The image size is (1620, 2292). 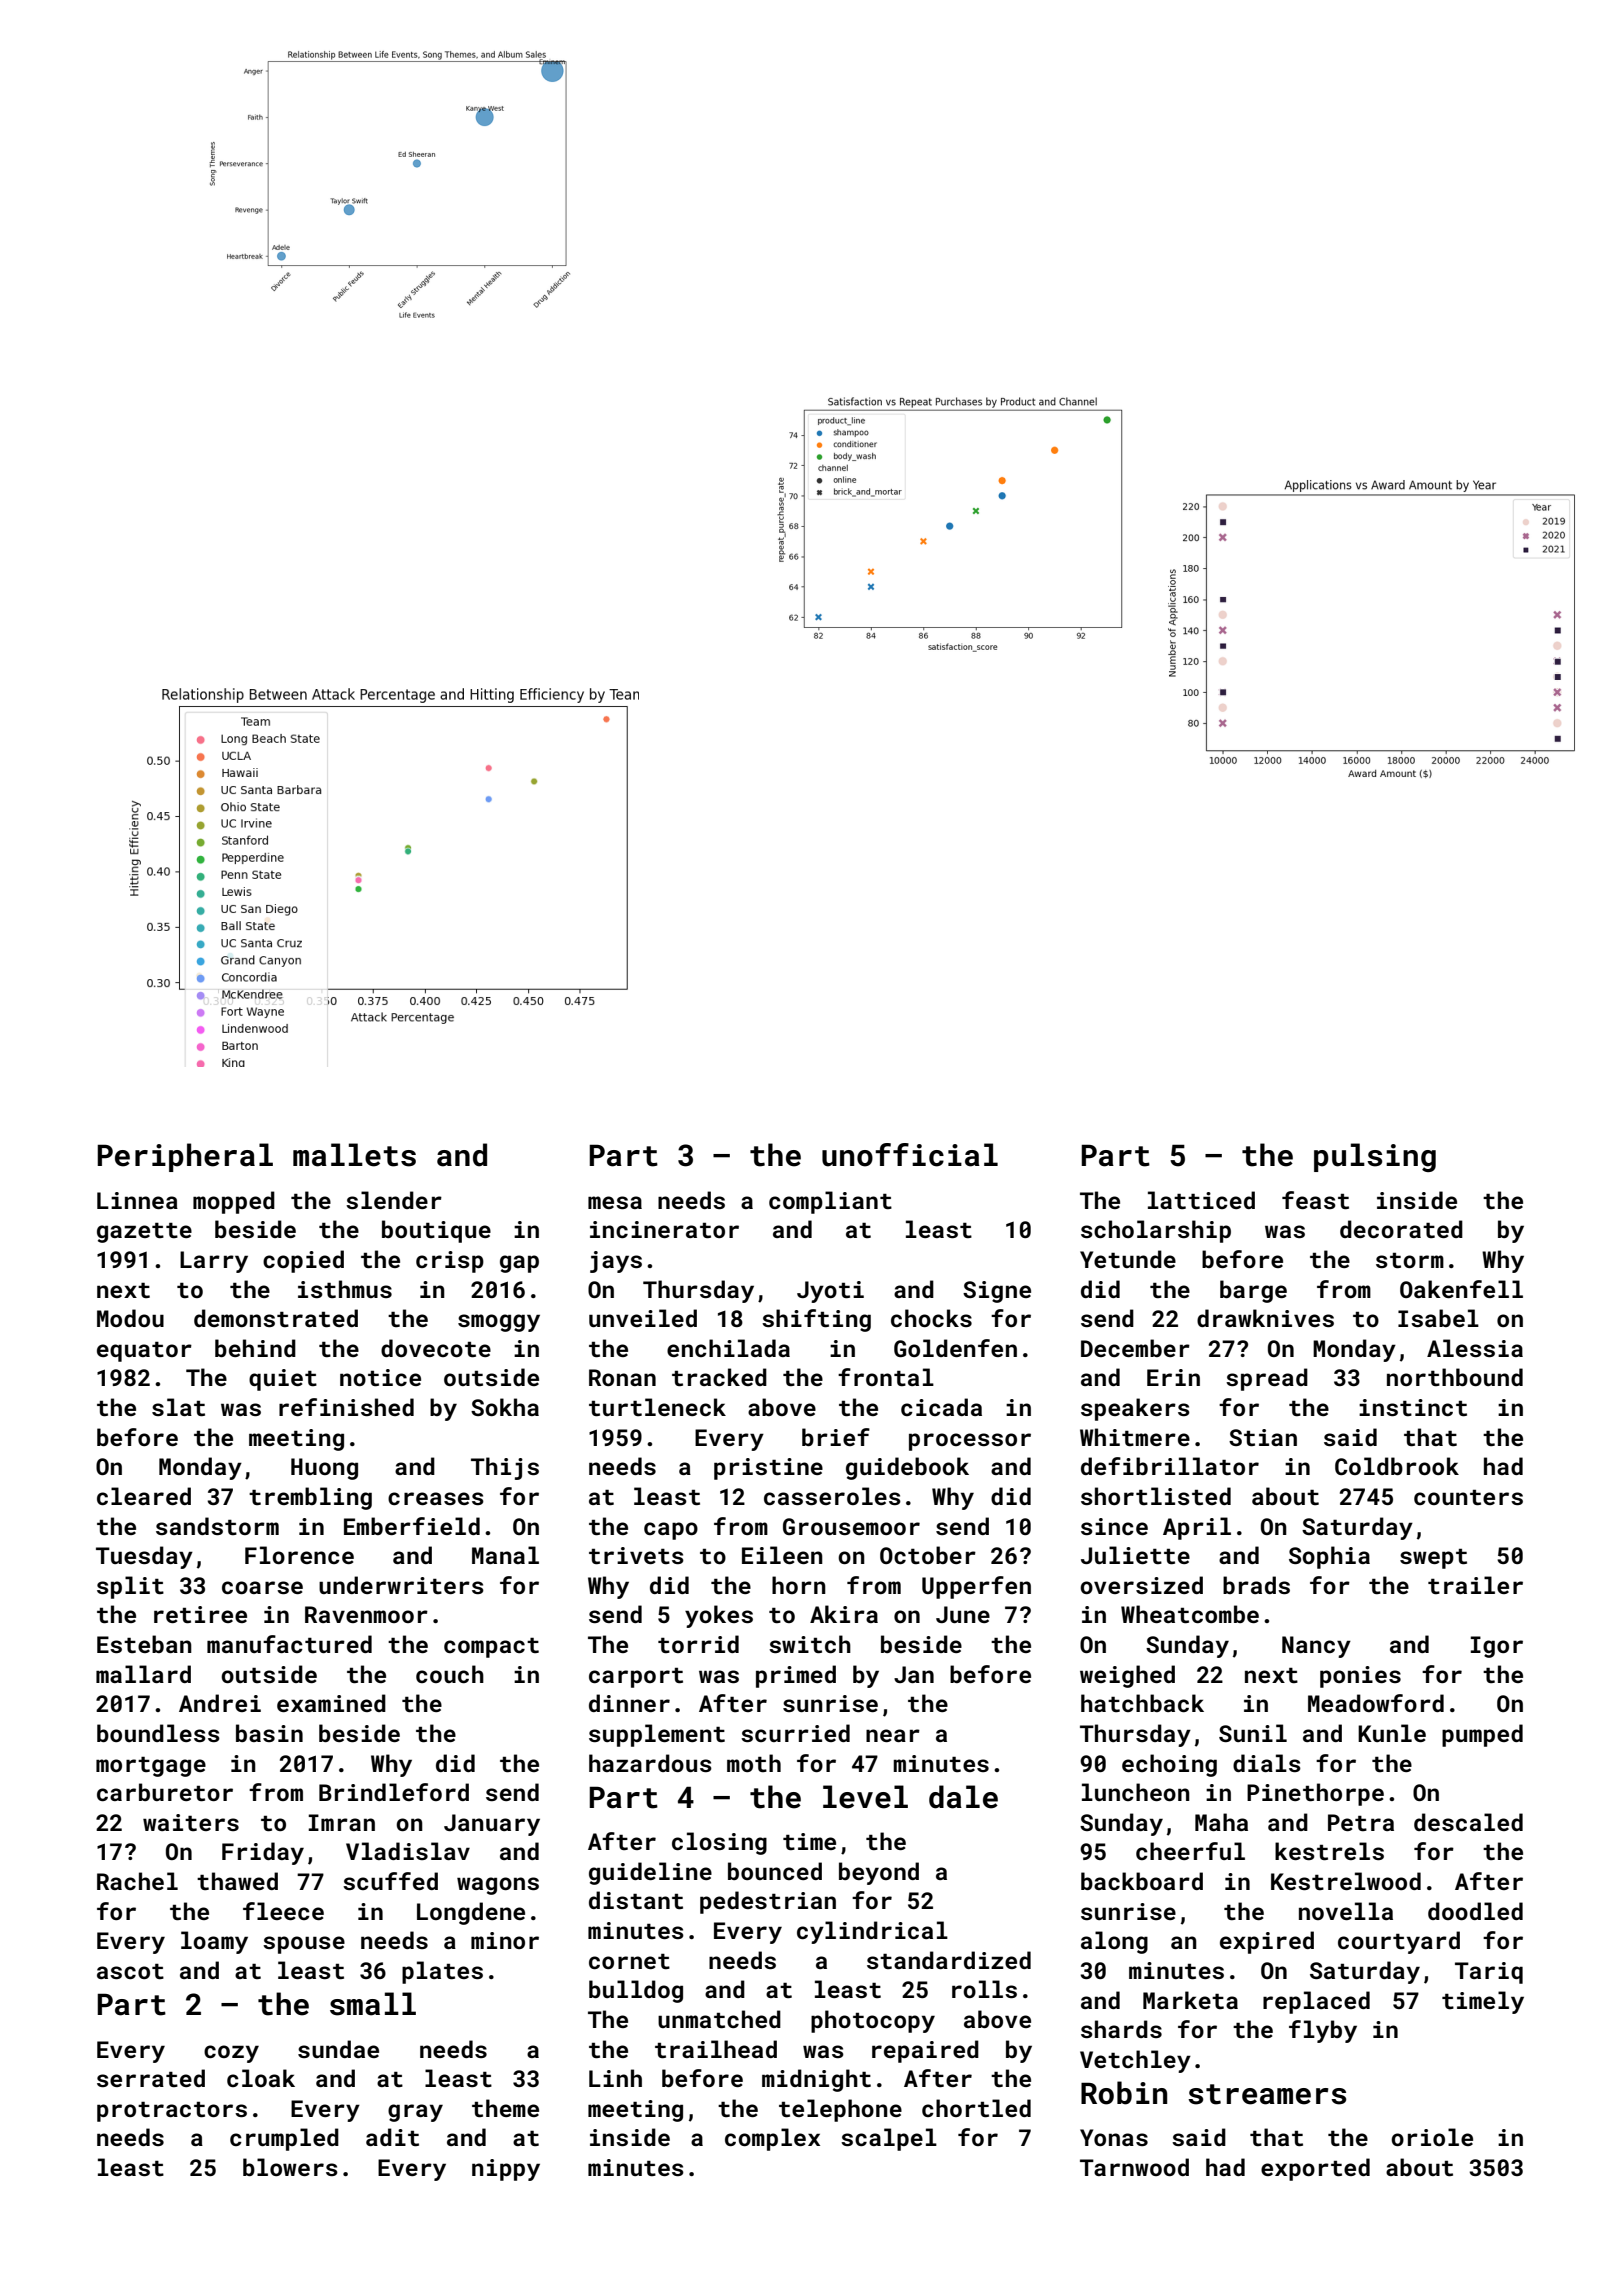 I want to click on backboard, so click(x=1142, y=1881).
